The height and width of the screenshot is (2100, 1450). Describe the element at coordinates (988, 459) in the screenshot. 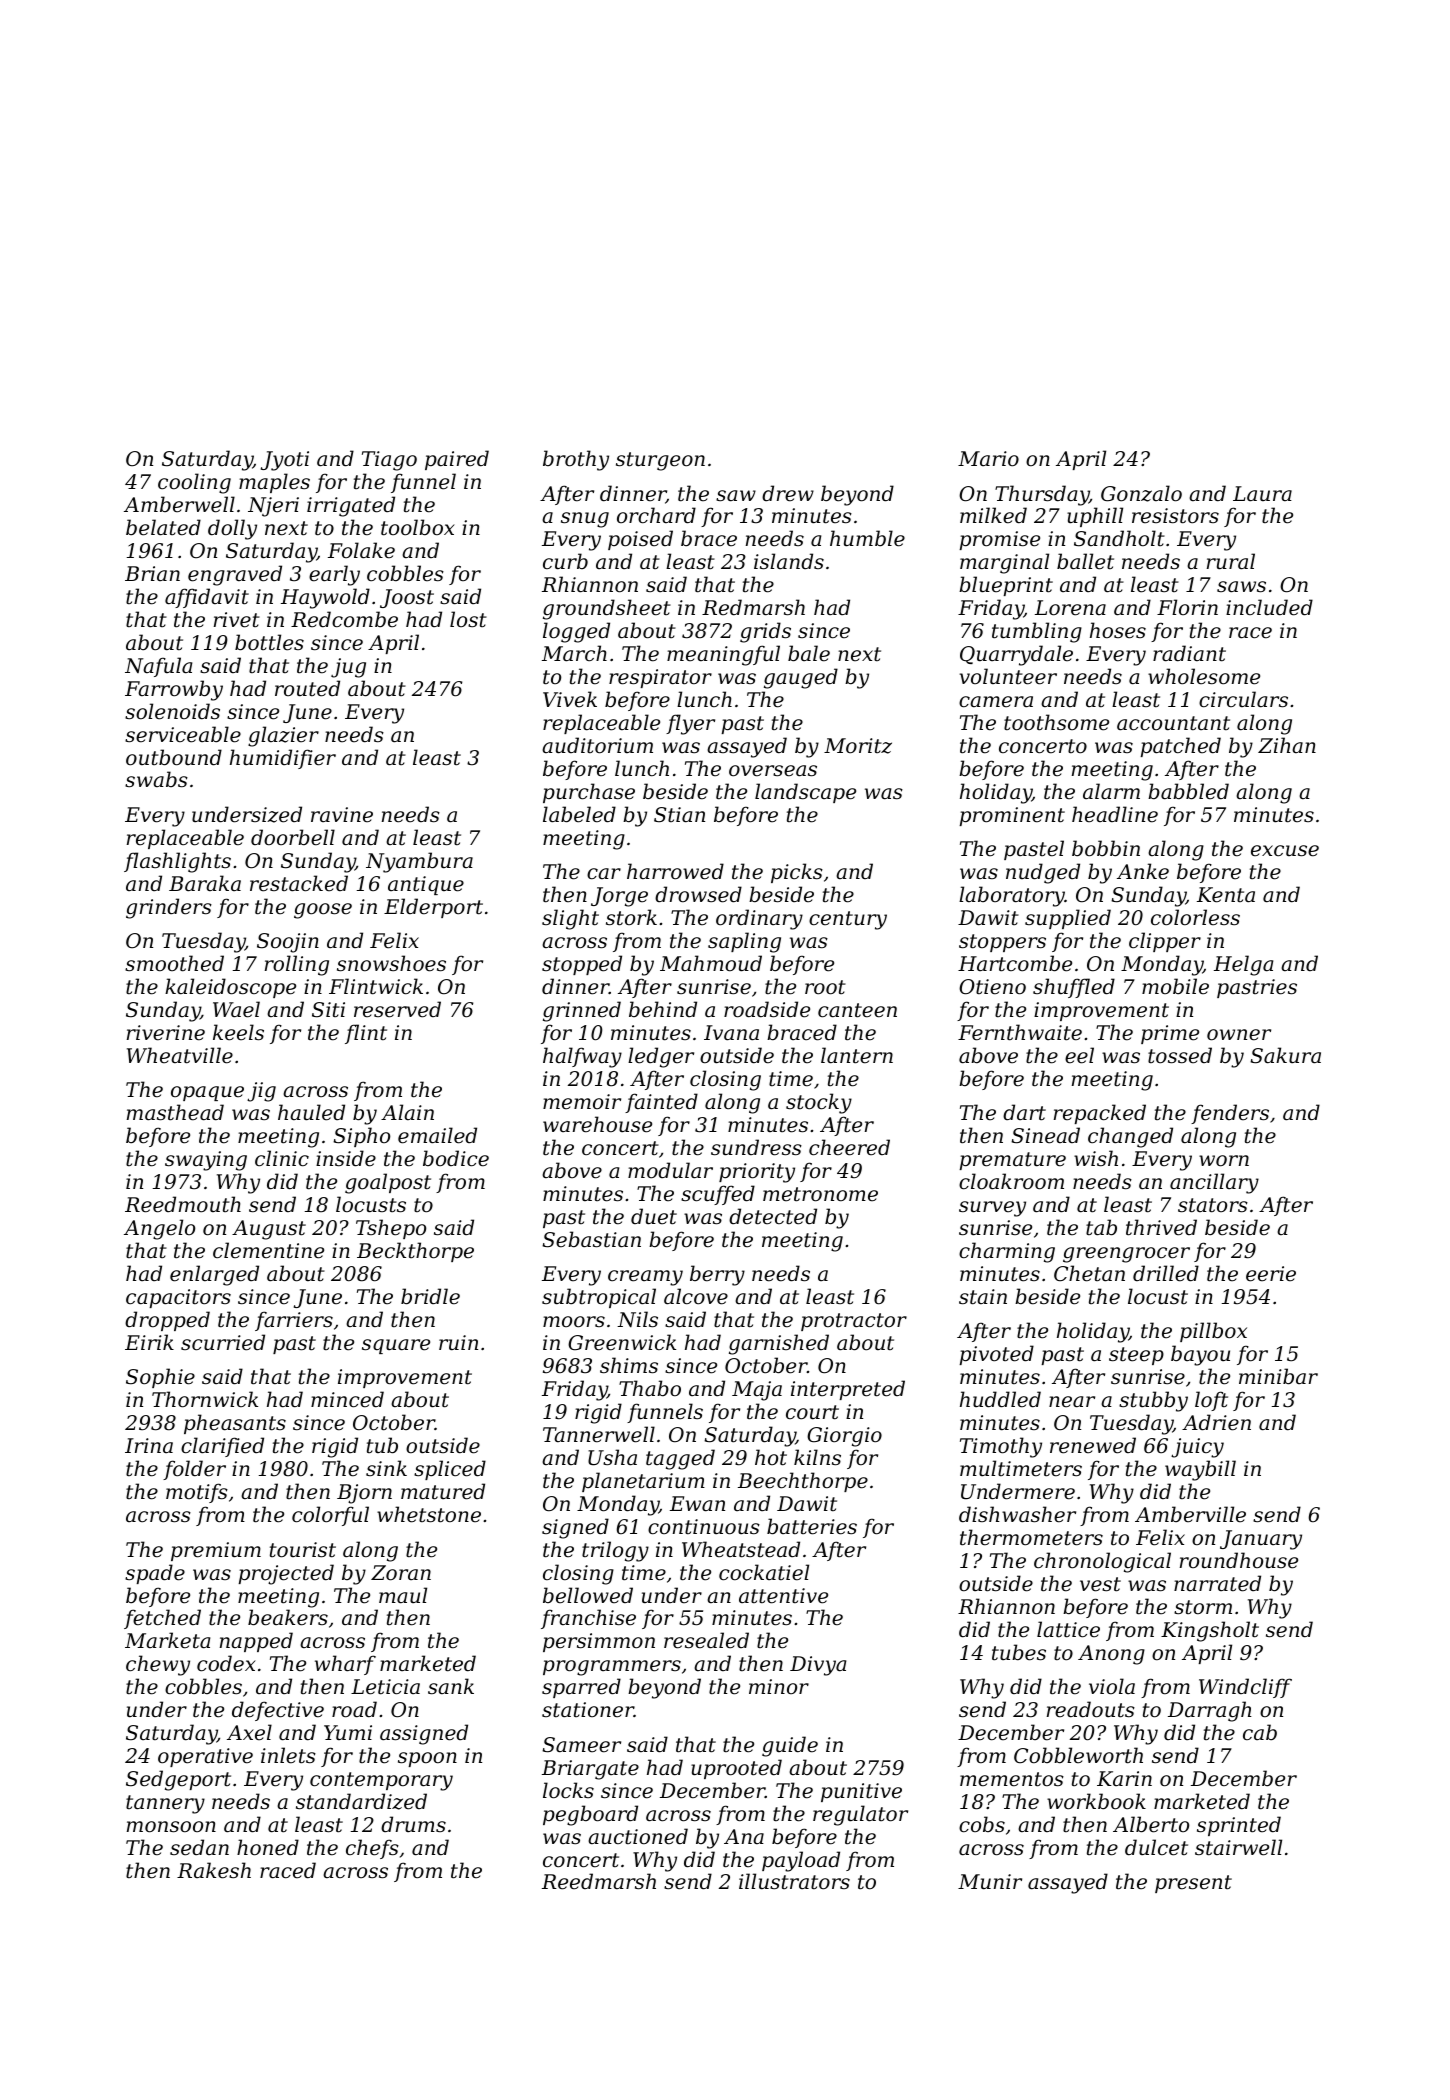

I see `Mario` at that location.
